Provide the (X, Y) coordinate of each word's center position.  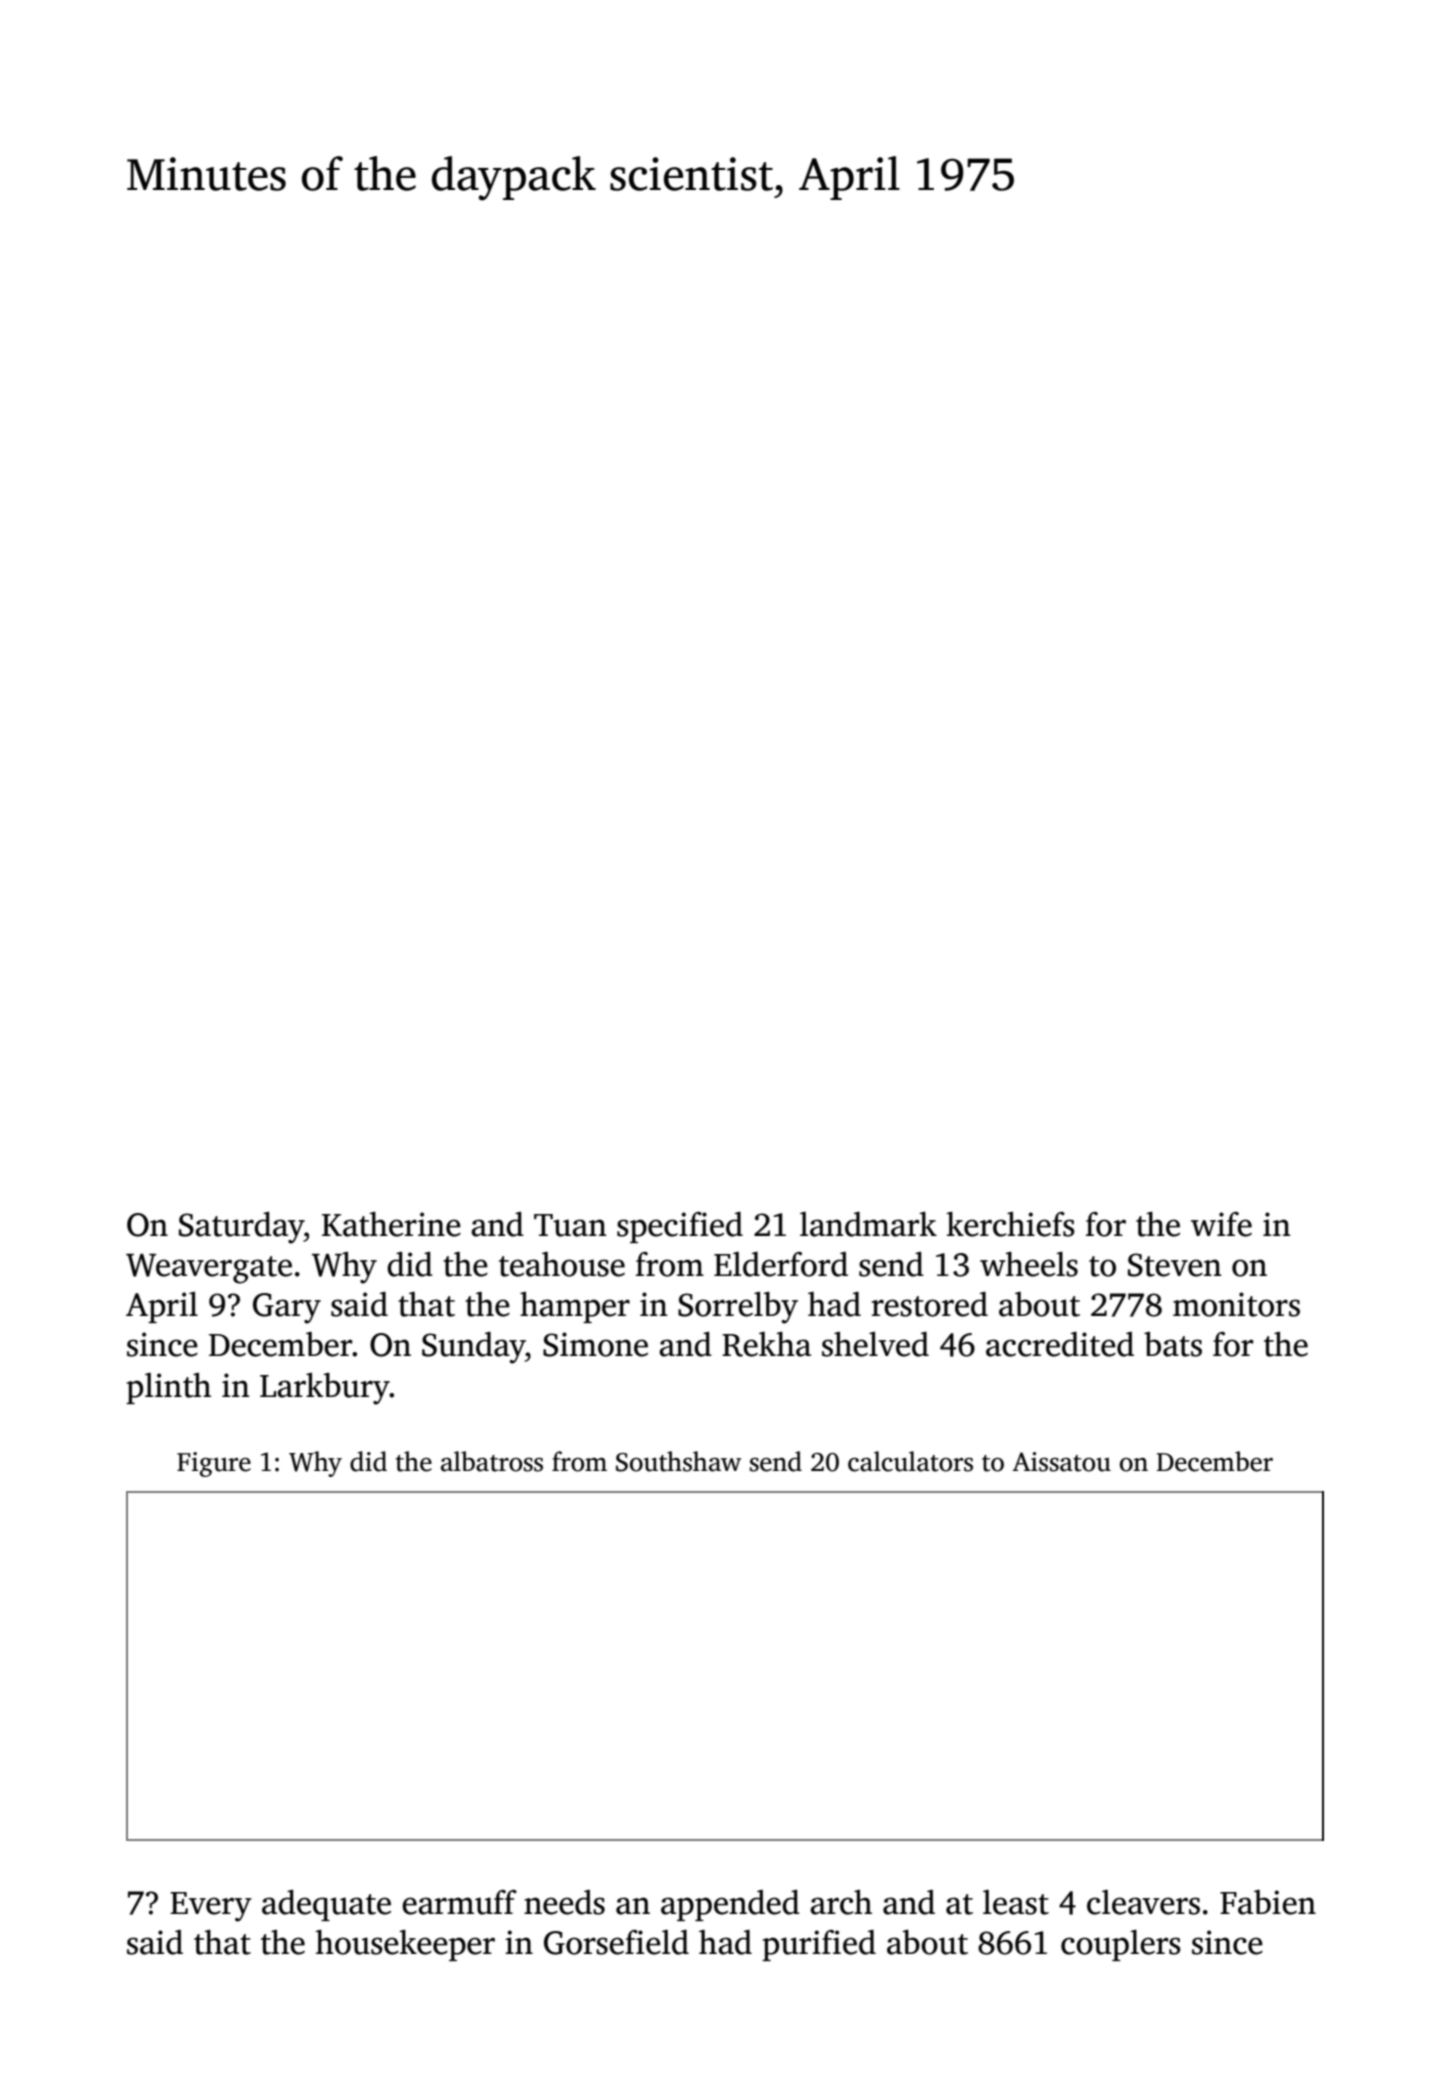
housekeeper (405, 1945)
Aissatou (1061, 1462)
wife (1221, 1224)
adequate (326, 1905)
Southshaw (678, 1461)
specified (680, 1227)
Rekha (766, 1344)
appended (730, 1905)
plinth (168, 1388)
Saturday (241, 1228)
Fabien (1268, 1902)
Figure (214, 1464)
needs (564, 1902)
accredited (1060, 1344)
